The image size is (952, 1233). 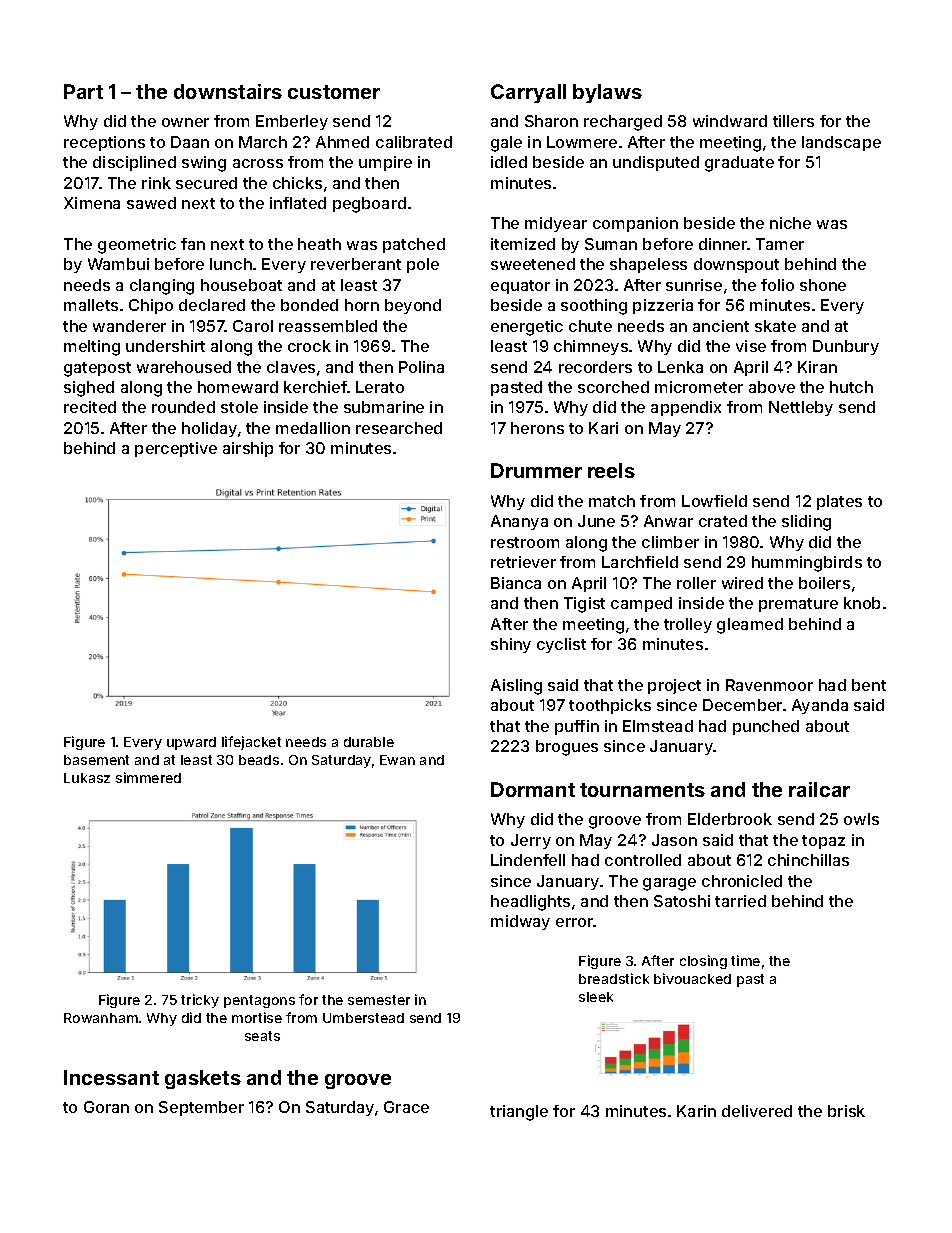 I want to click on customer, so click(x=334, y=92).
